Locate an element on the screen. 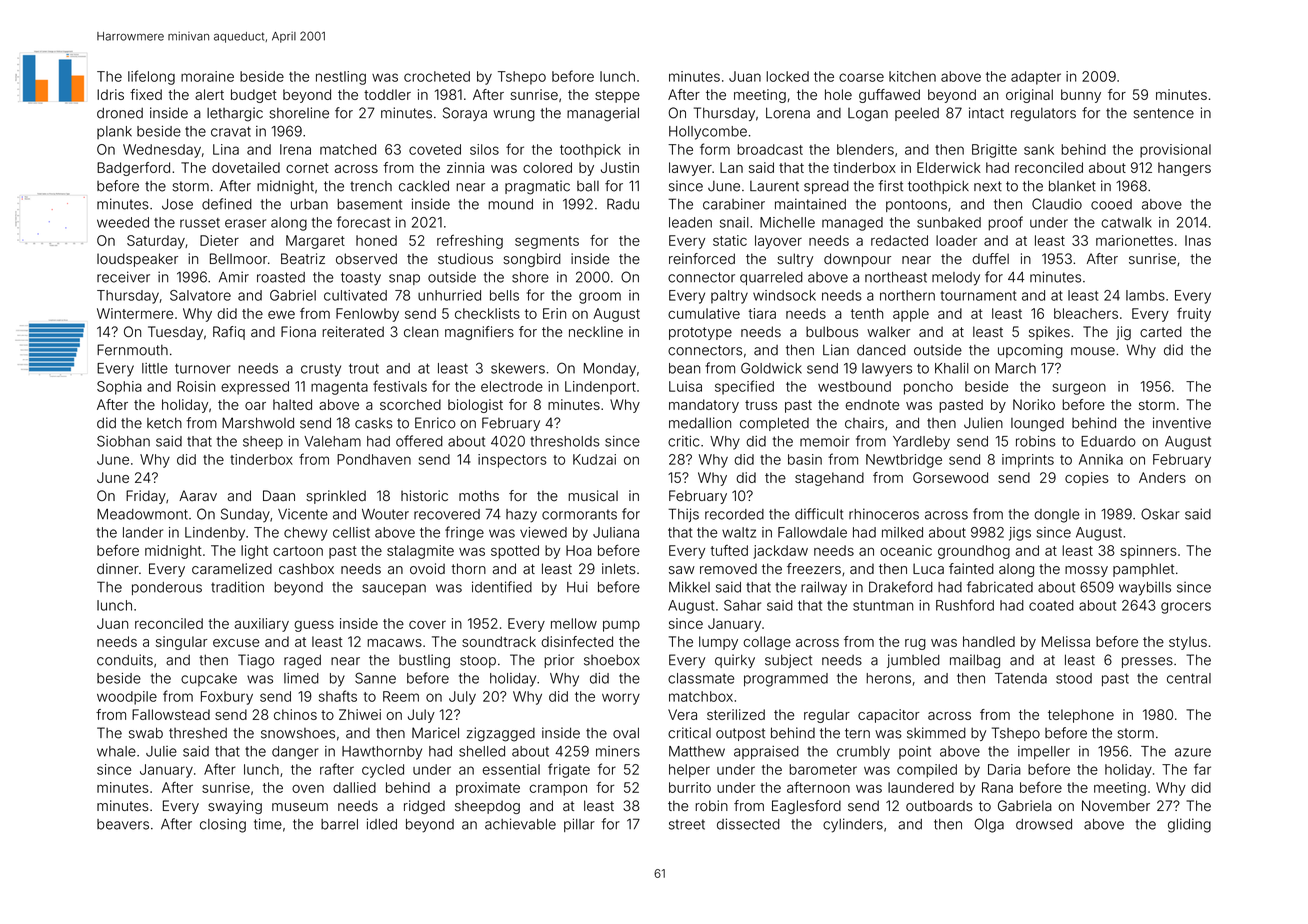 The image size is (1308, 924). inspectors is located at coordinates (512, 461).
